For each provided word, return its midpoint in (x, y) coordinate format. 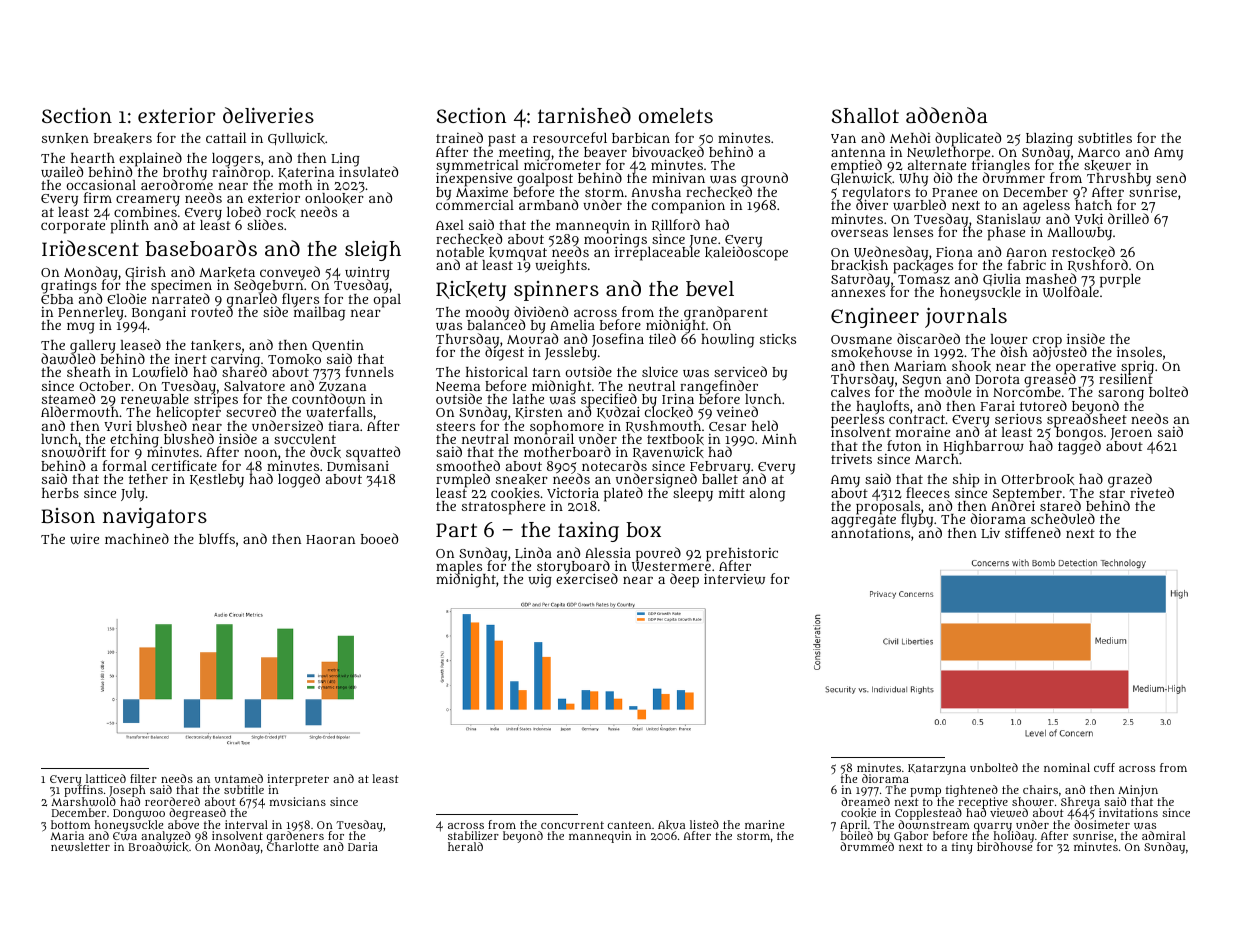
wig (540, 581)
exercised (587, 579)
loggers (236, 160)
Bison (68, 516)
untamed (239, 778)
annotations (870, 533)
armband (548, 204)
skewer (1107, 165)
